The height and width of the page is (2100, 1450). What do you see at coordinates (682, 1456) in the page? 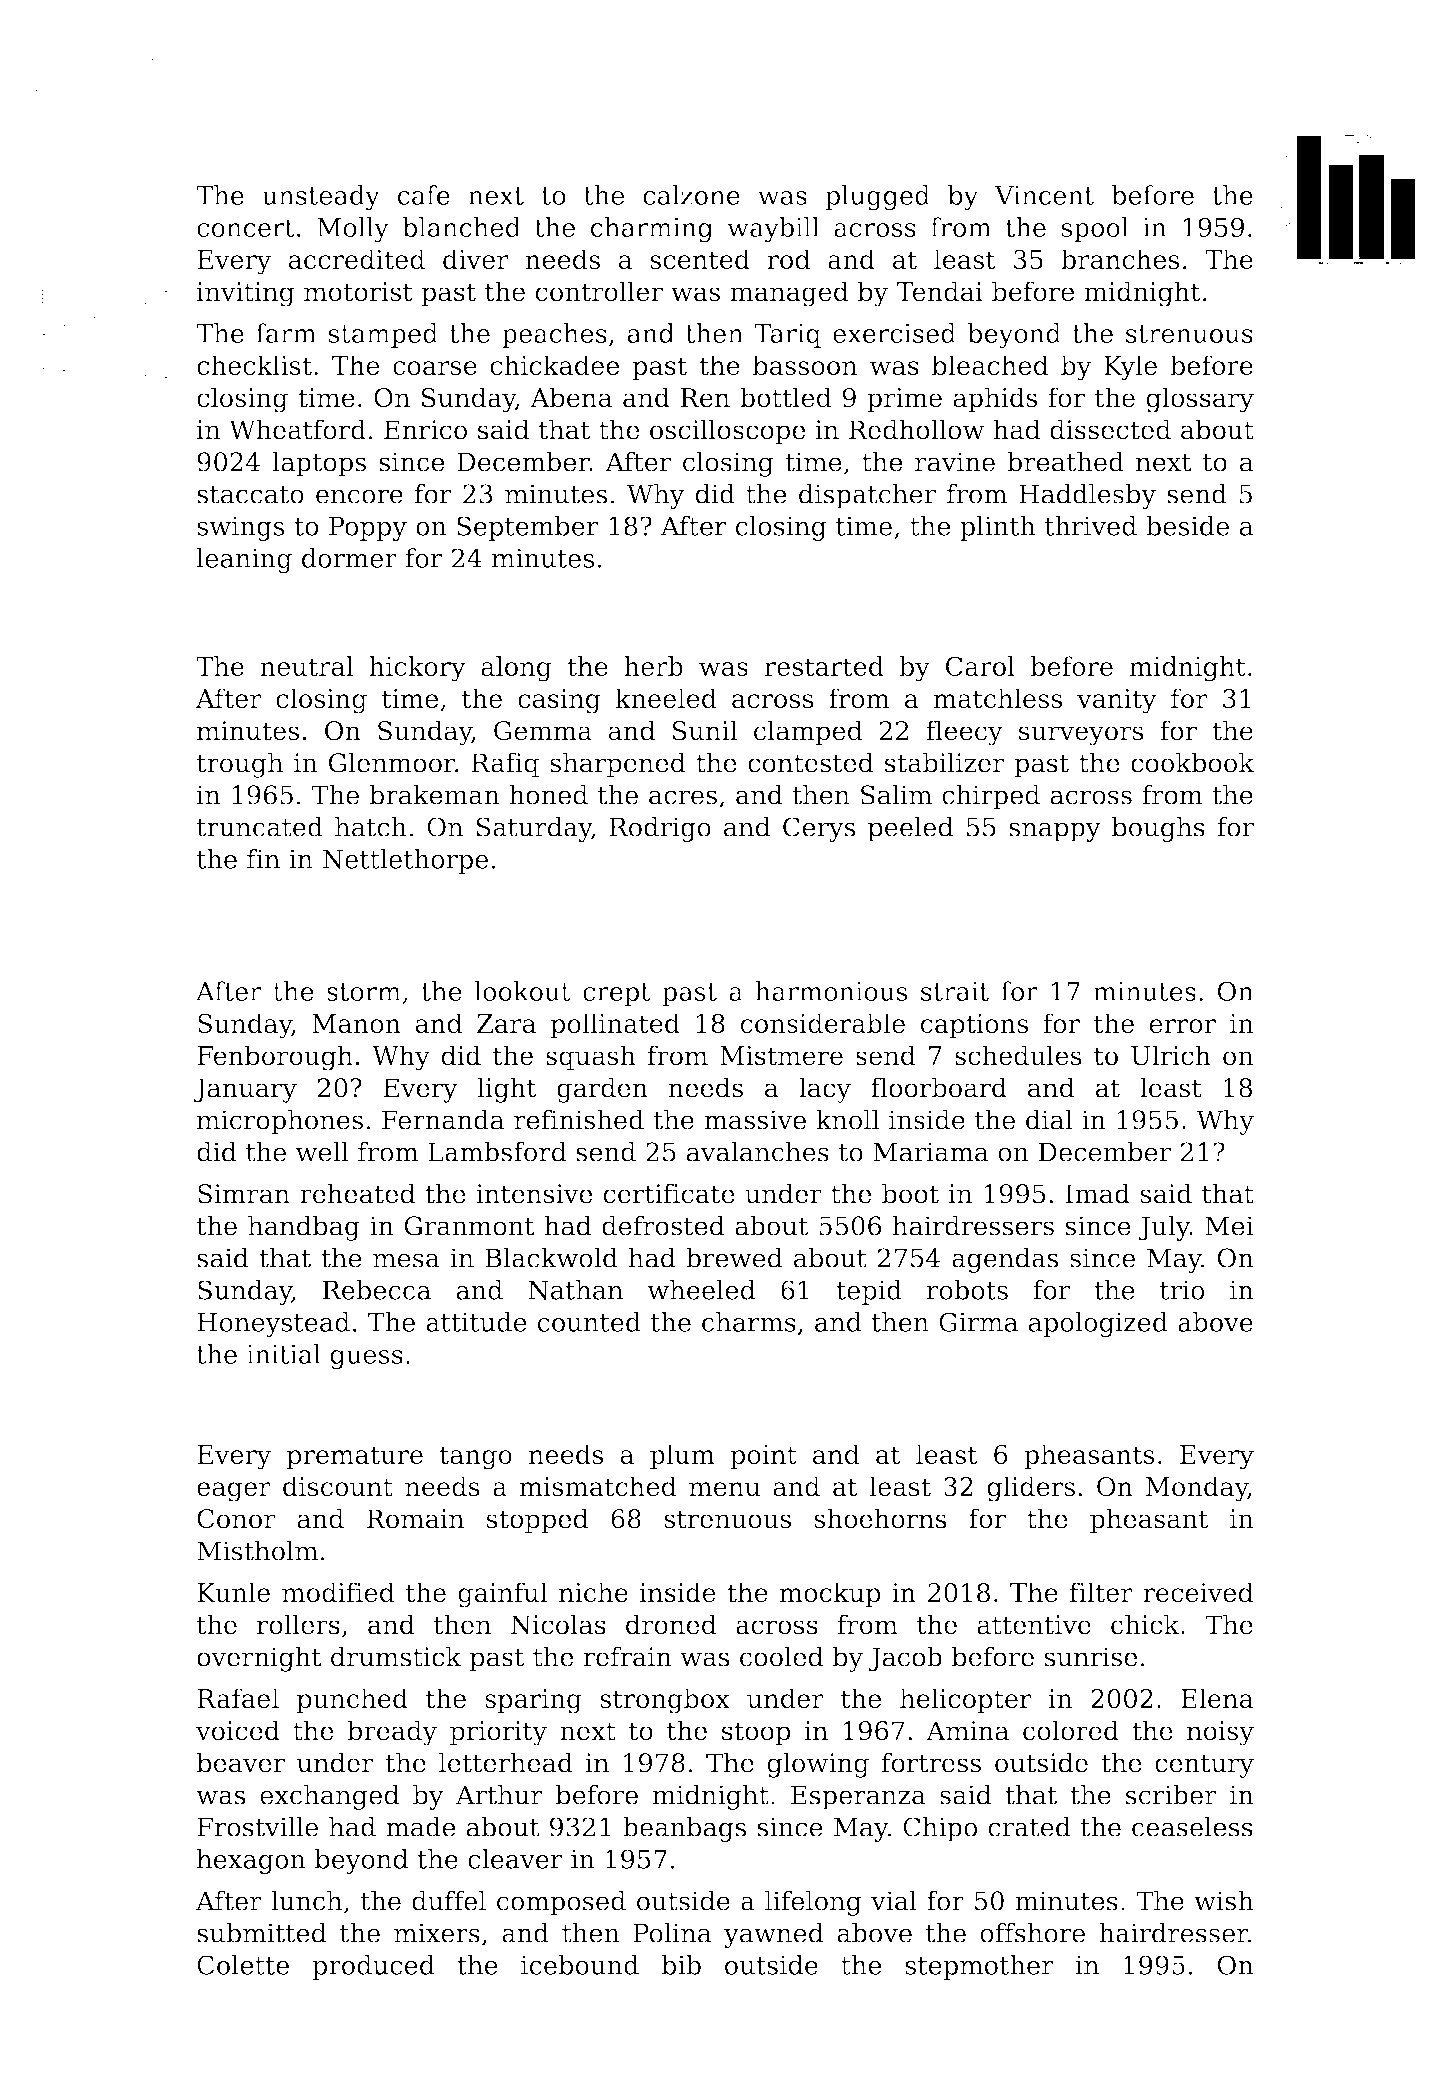
I see `plum` at bounding box center [682, 1456].
